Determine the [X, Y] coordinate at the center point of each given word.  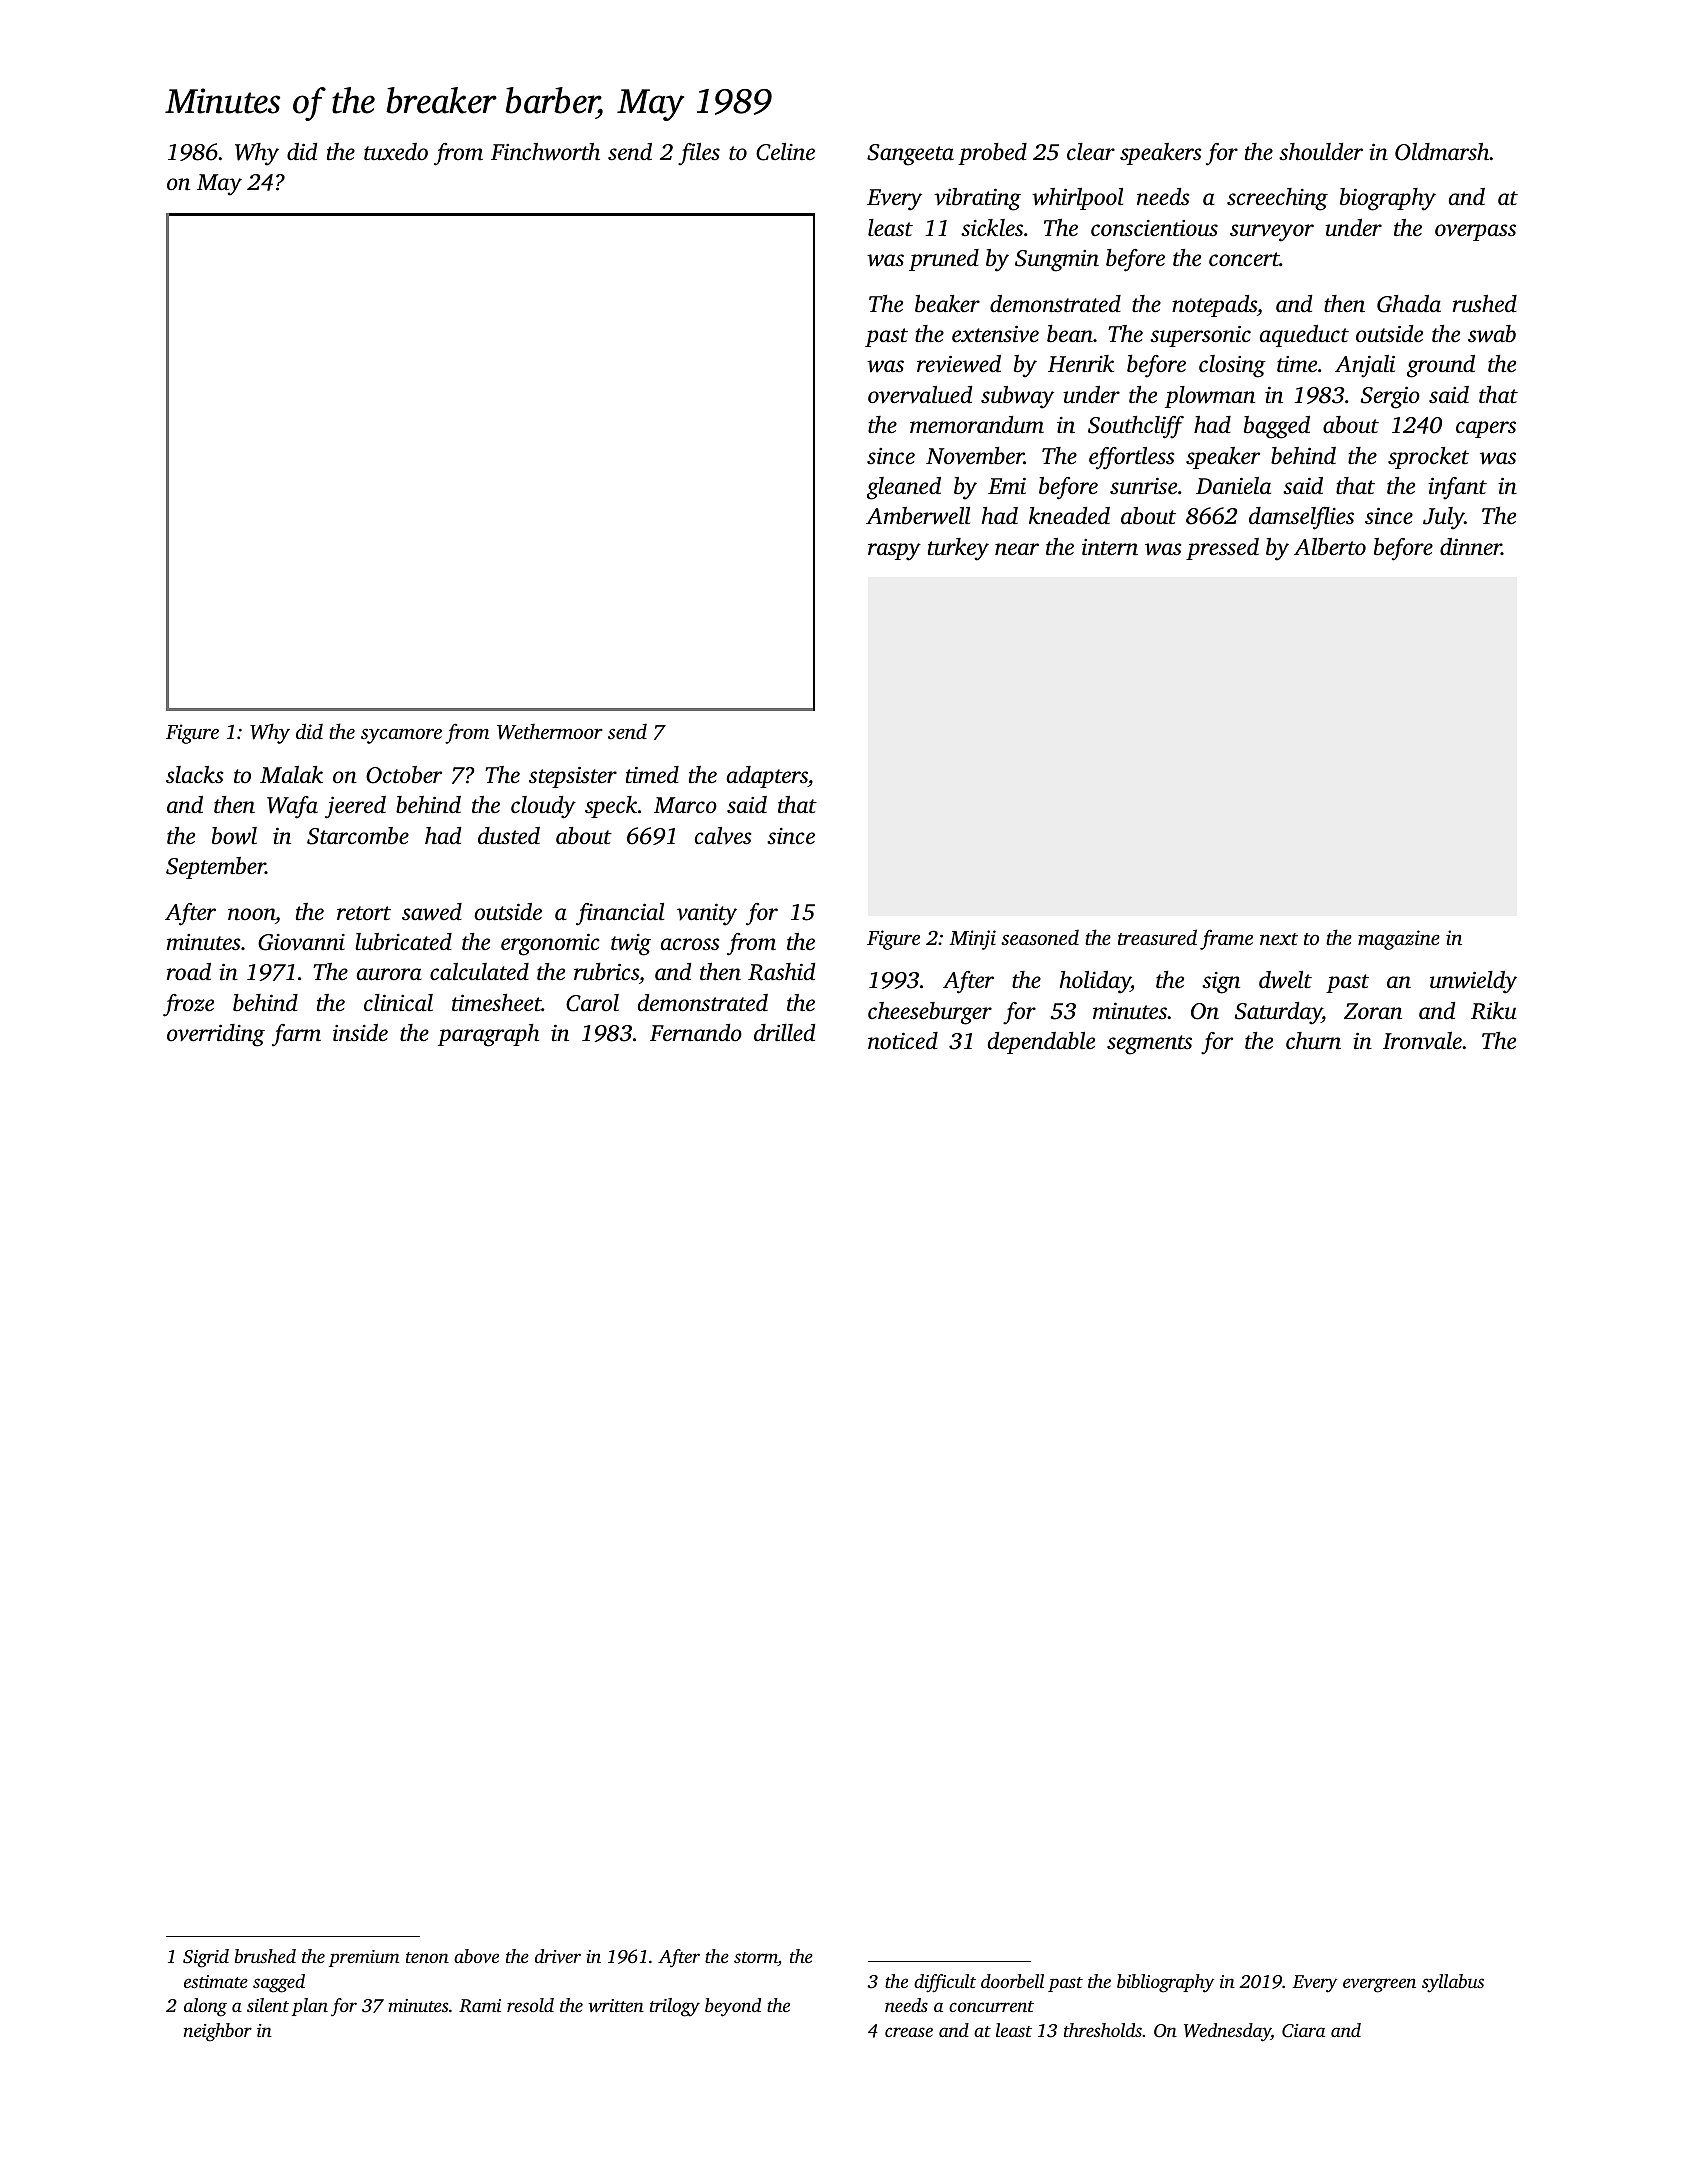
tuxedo [396, 152]
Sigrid [206, 1958]
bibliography [1166, 1983]
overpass [1475, 232]
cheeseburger [930, 1013]
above [476, 1956]
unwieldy [1473, 982]
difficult [945, 1983]
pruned [944, 260]
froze [188, 1005]
